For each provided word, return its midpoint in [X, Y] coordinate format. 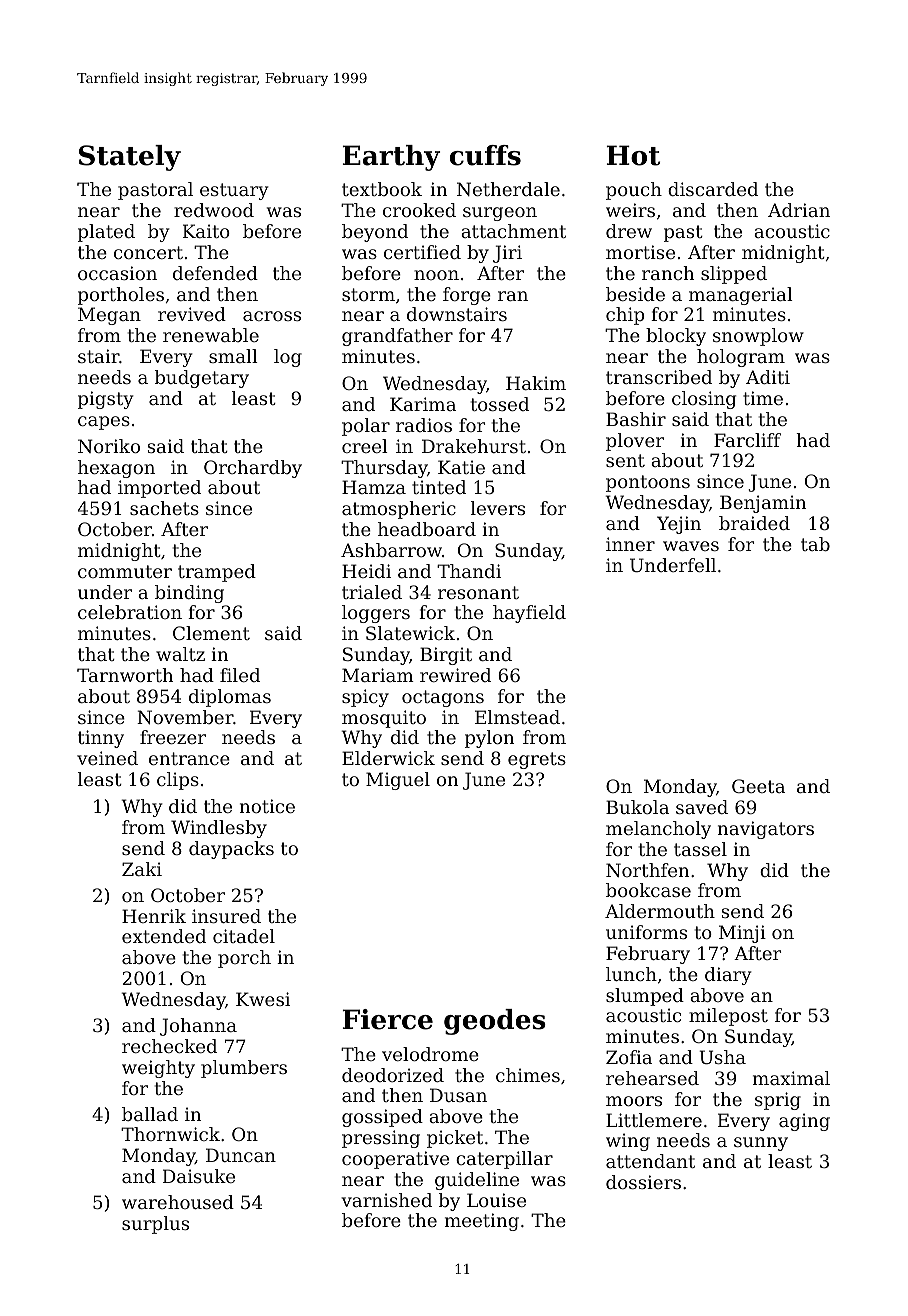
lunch [631, 974]
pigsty [105, 400]
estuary [234, 191]
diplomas [230, 698]
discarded [713, 189]
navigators [766, 830]
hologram [741, 358]
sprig [778, 1101]
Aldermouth [660, 911]
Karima [423, 404]
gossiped [382, 1118]
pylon [489, 739]
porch [244, 959]
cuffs [485, 155]
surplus [155, 1225]
